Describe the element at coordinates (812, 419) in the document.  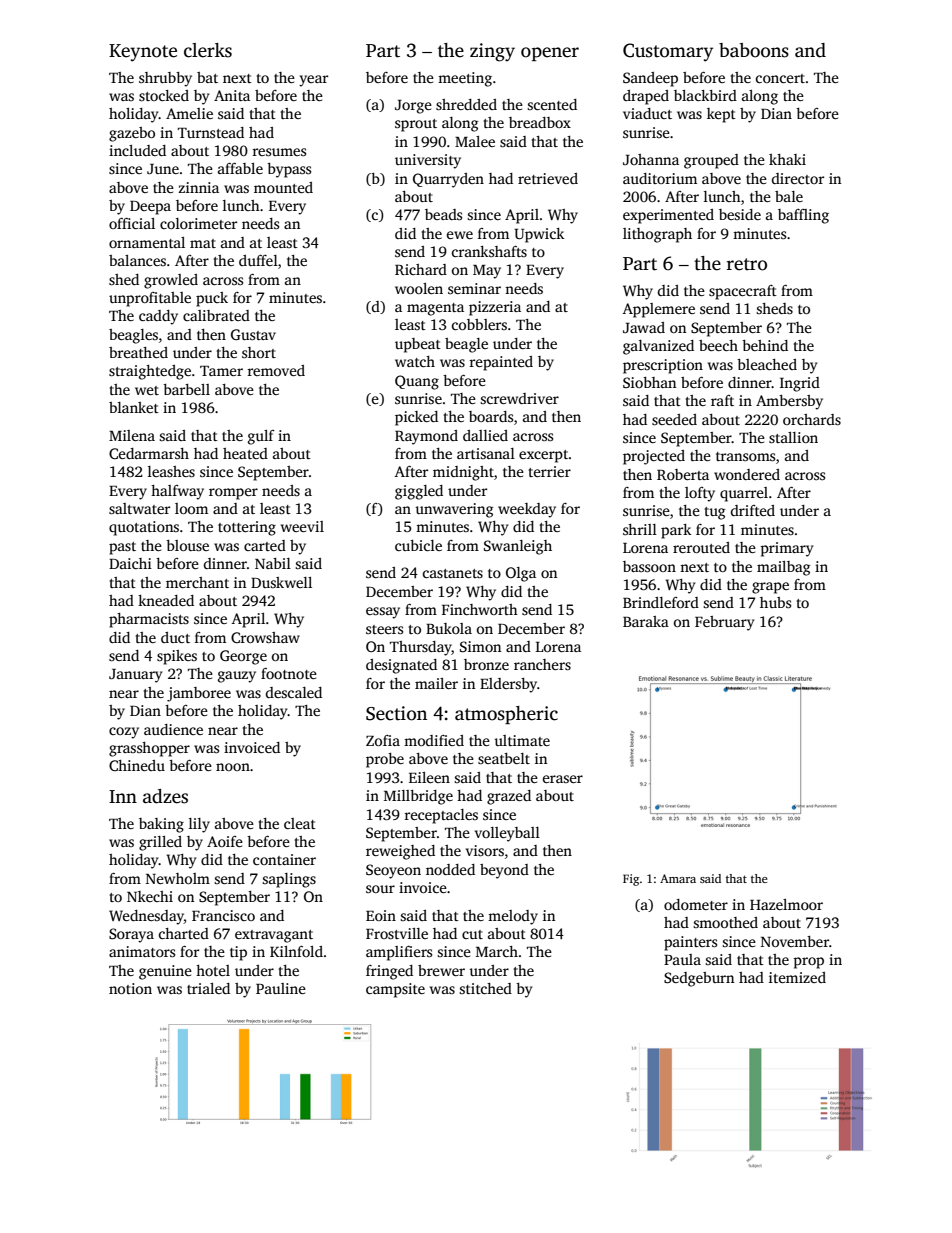
I see `orchards` at that location.
